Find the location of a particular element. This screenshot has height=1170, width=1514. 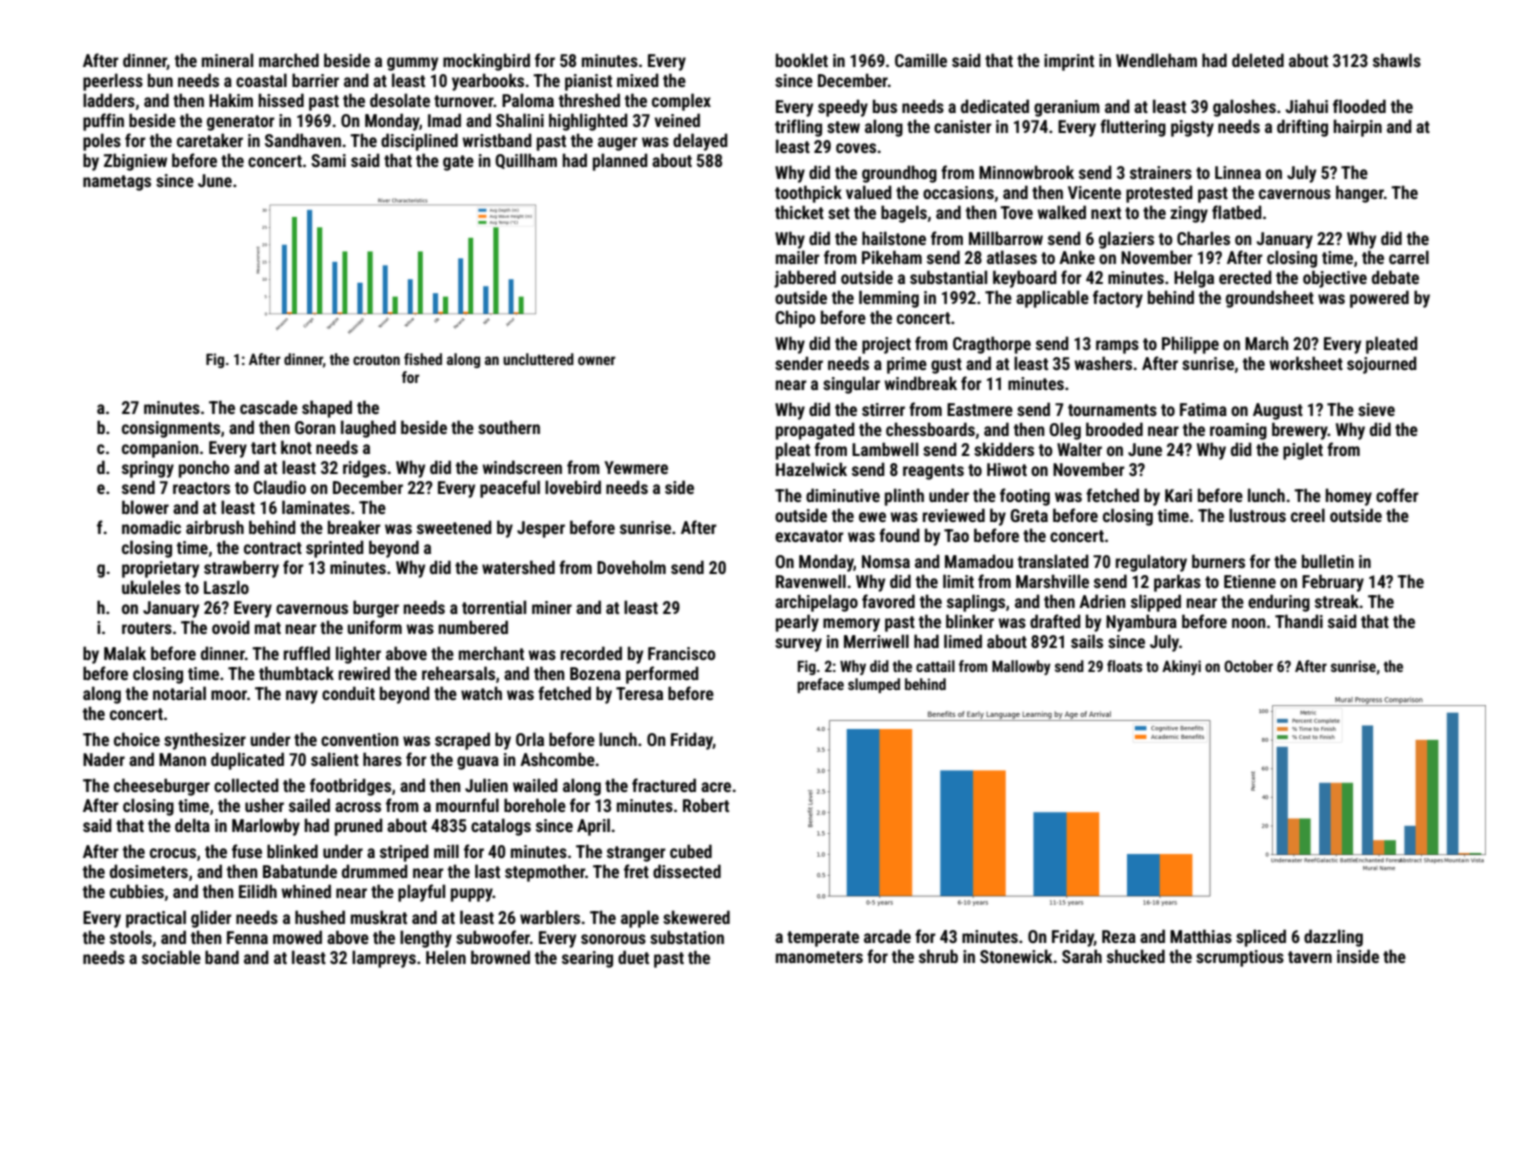

collected is located at coordinates (246, 785).
